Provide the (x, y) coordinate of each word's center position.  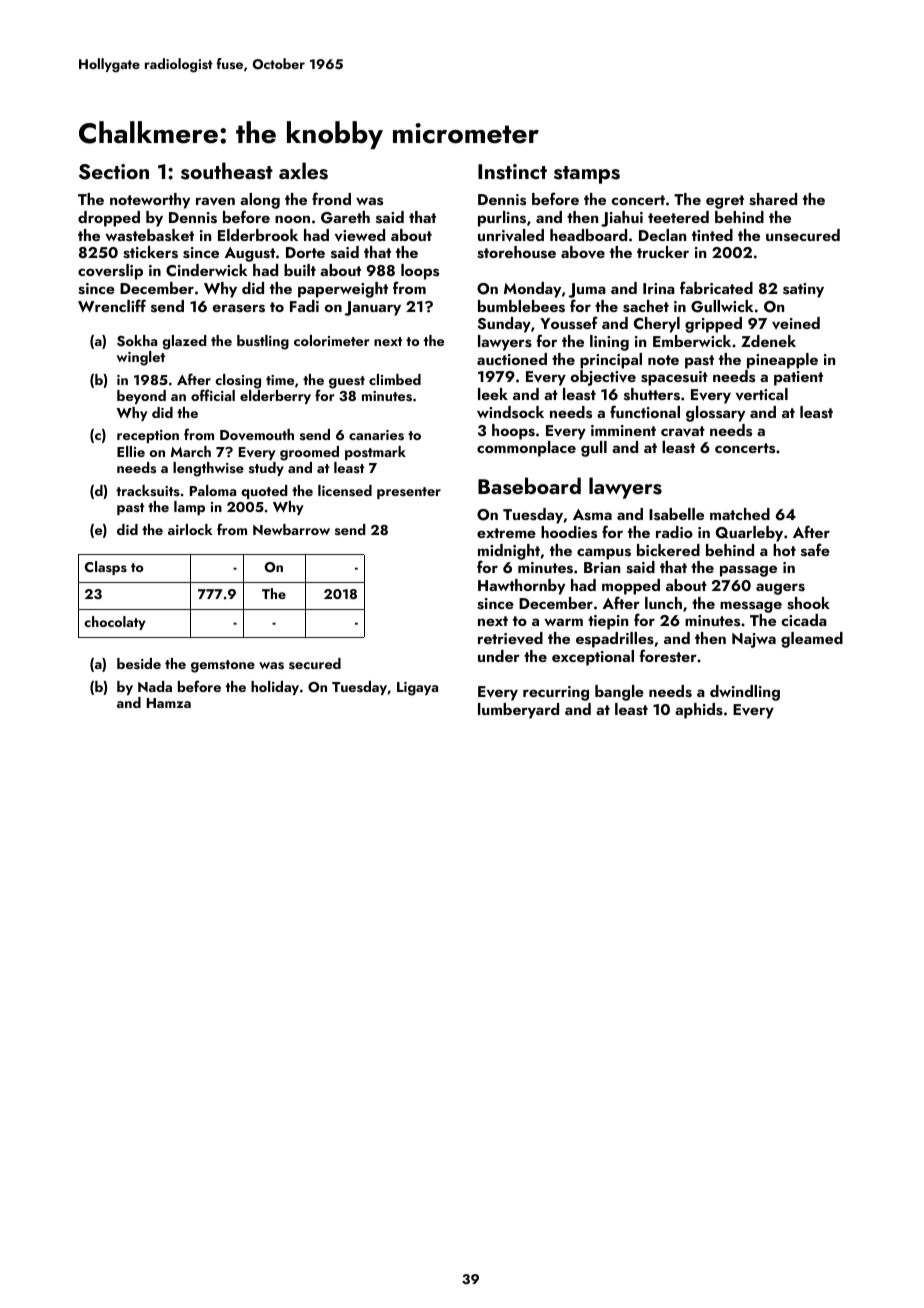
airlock (190, 529)
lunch (663, 603)
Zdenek (768, 341)
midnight (509, 552)
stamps (587, 175)
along (260, 201)
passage (748, 571)
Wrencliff (112, 305)
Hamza (169, 703)
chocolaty (114, 623)
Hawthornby (521, 587)
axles (303, 171)
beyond (141, 397)
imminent (623, 430)
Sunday (504, 325)
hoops (513, 432)
